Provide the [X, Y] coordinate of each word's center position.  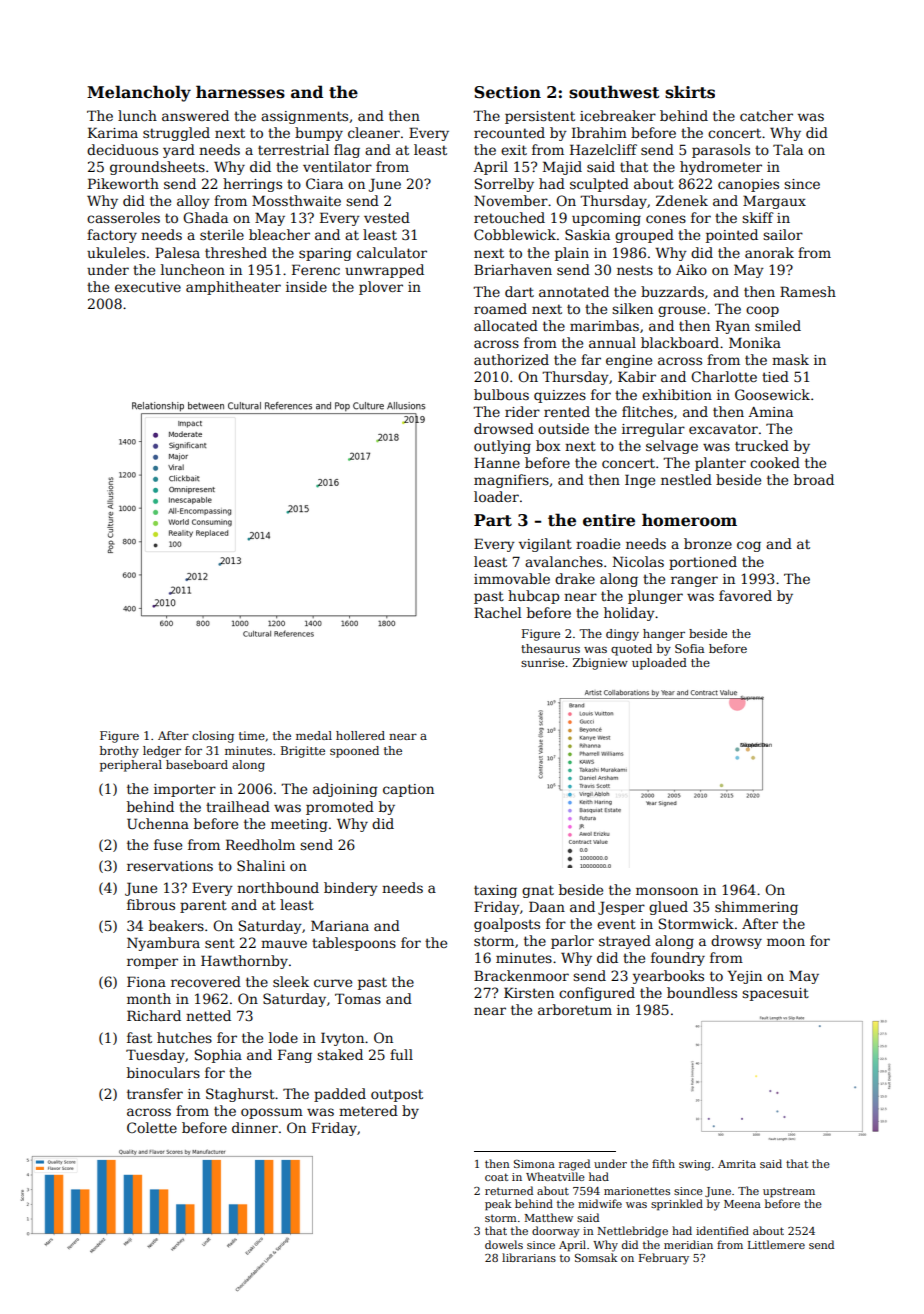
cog [749, 546]
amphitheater [233, 288]
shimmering [756, 908]
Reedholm [260, 844]
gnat [538, 891]
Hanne [497, 462]
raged [574, 1165]
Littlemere [776, 1244]
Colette [152, 1127]
